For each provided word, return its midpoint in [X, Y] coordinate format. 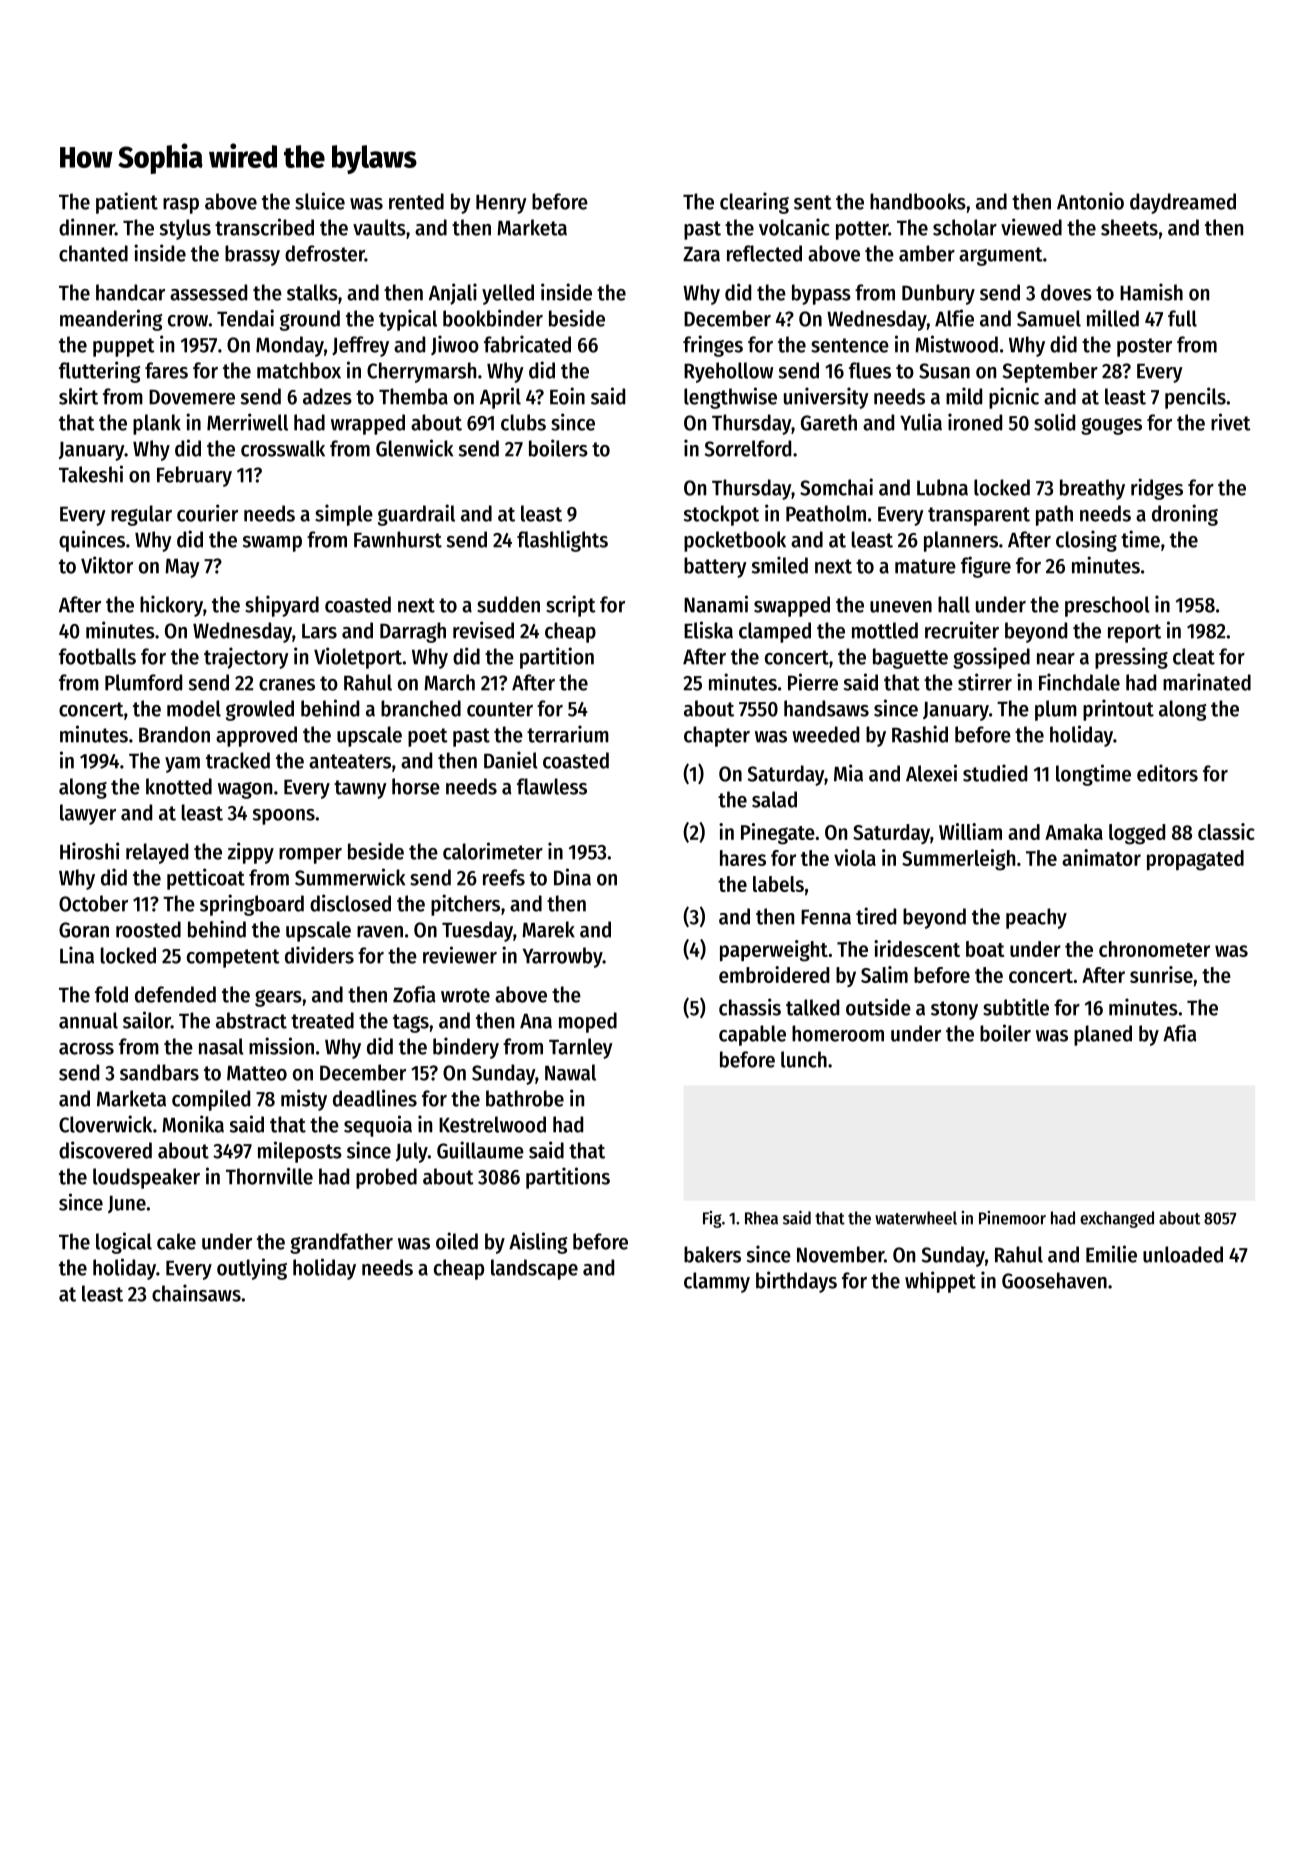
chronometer [1154, 949]
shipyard [282, 606]
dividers [319, 955]
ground [310, 320]
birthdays [796, 1282]
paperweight [774, 951]
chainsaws [196, 1293]
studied [995, 773]
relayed [157, 853]
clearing [754, 203]
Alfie [954, 318]
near [1056, 659]
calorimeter [493, 851]
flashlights [562, 541]
